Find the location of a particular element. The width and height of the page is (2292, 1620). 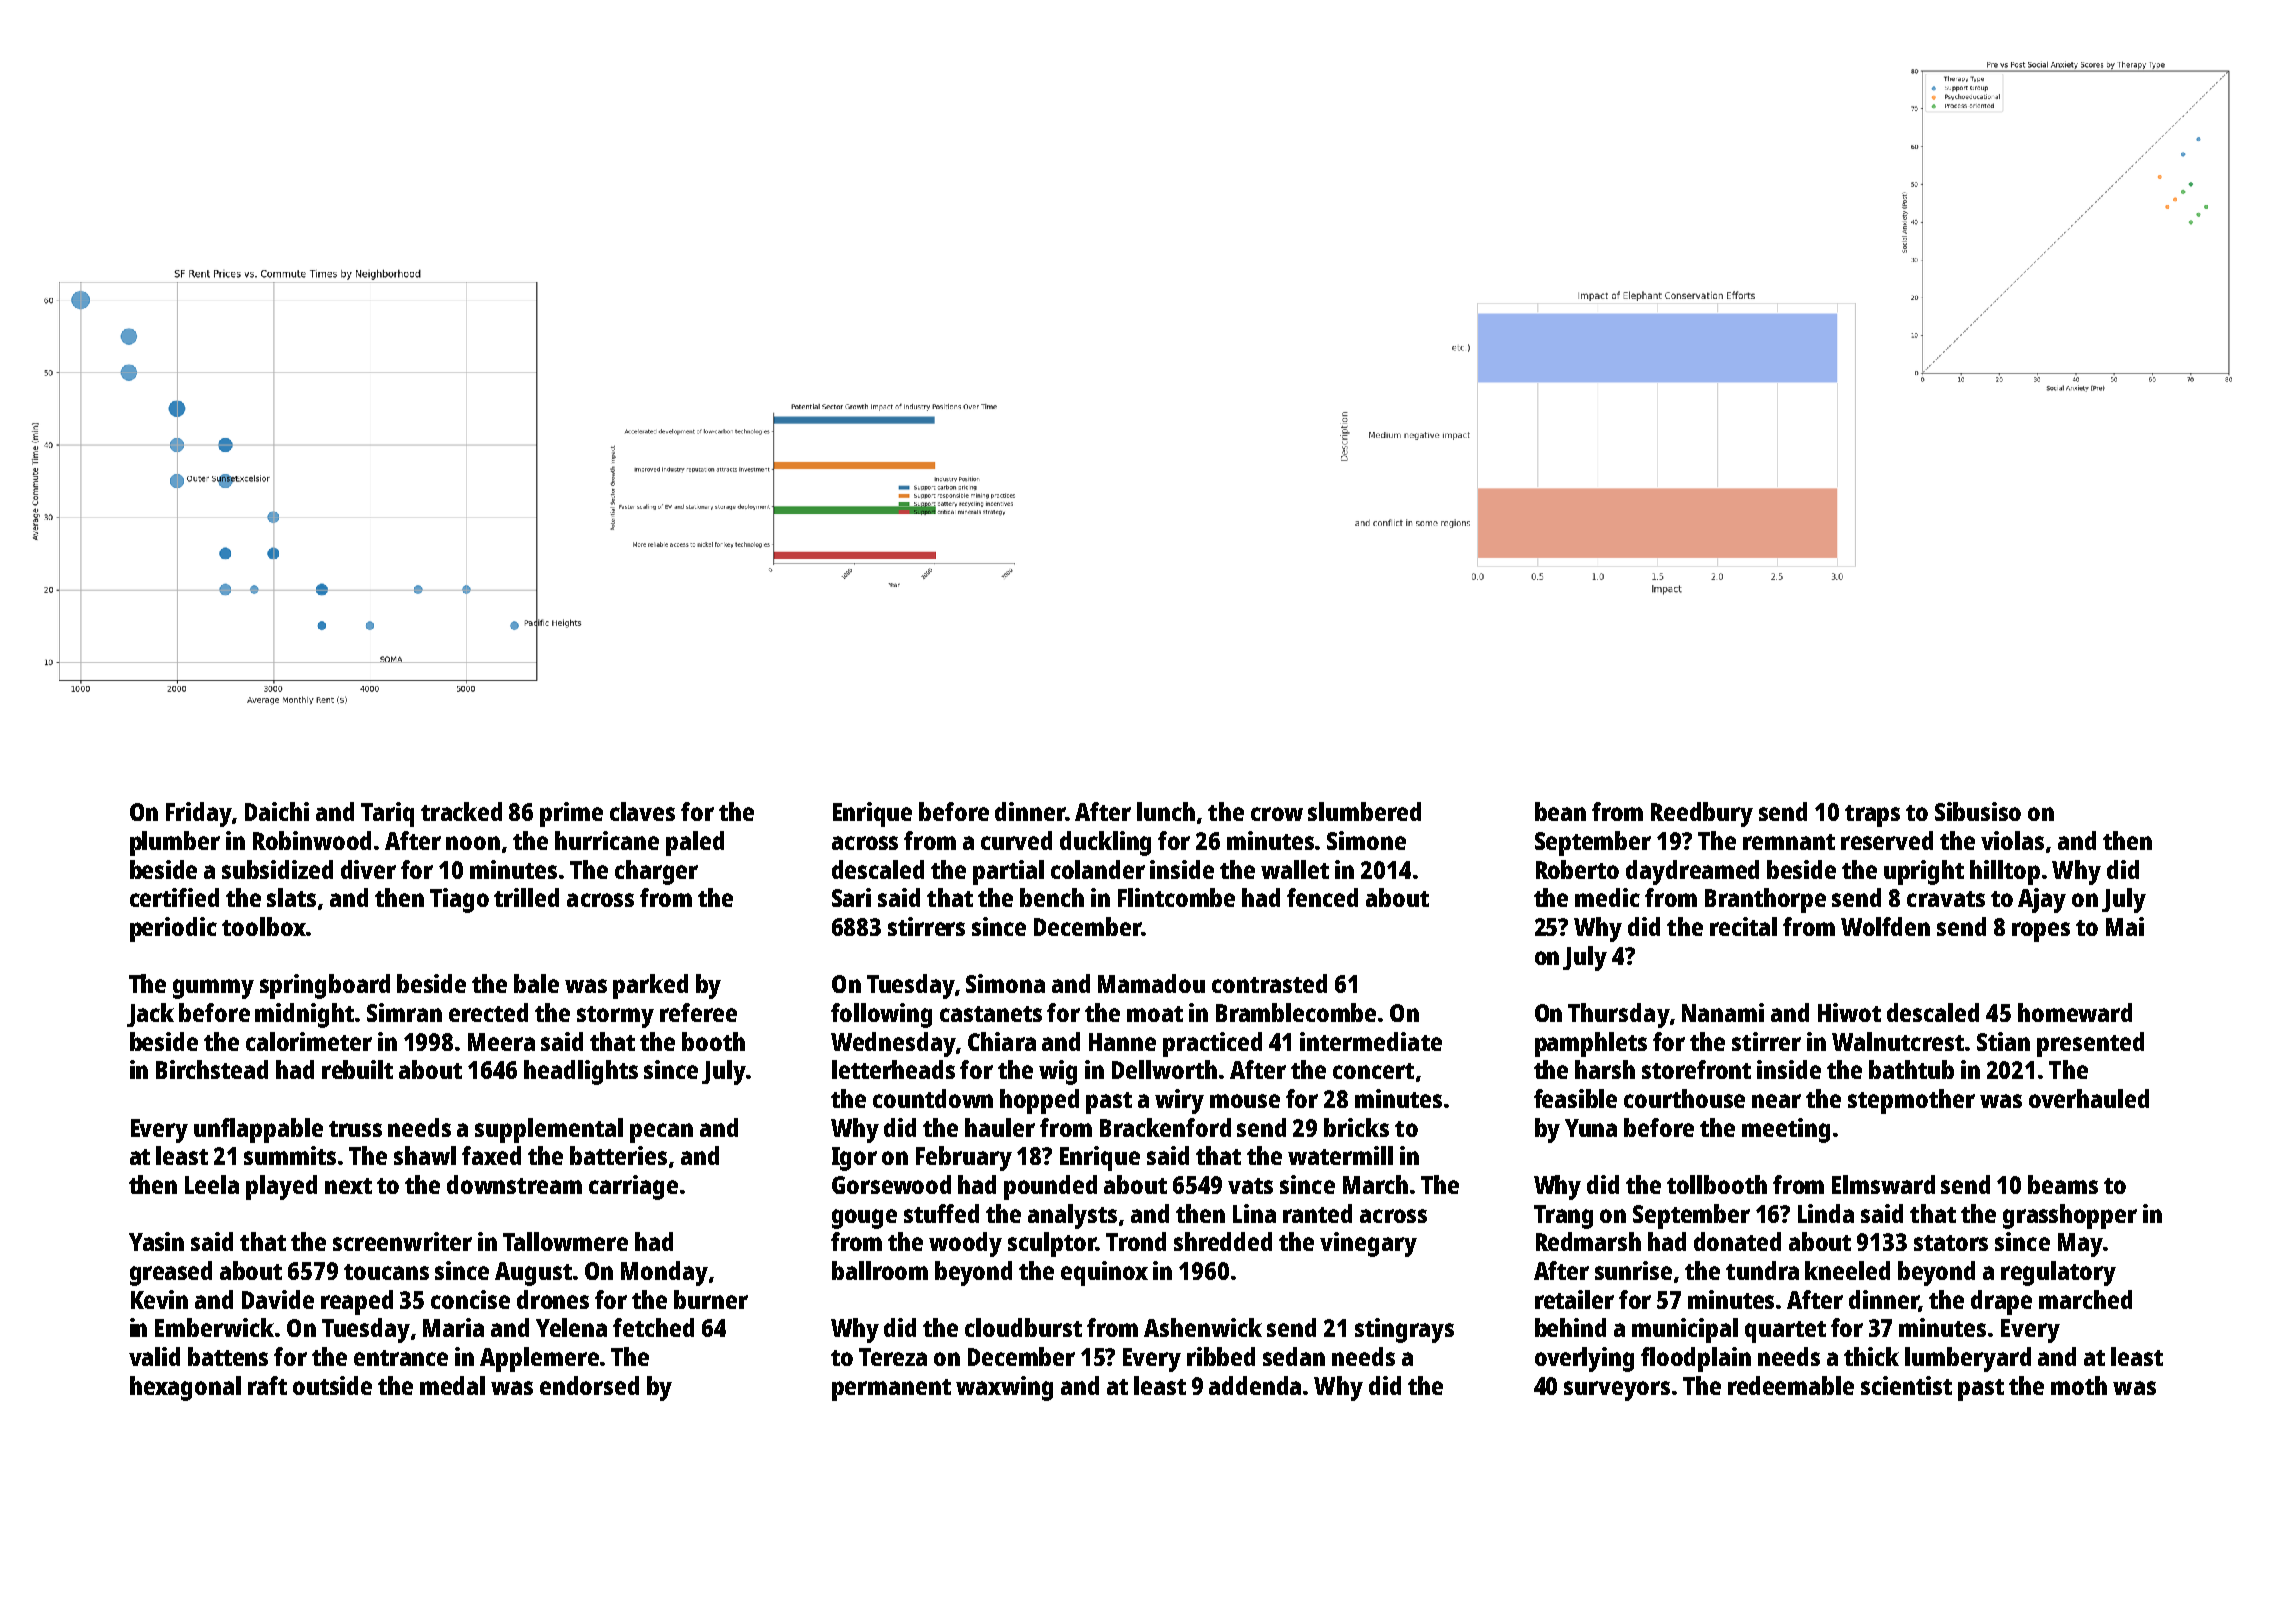

springboard is located at coordinates (325, 986).
